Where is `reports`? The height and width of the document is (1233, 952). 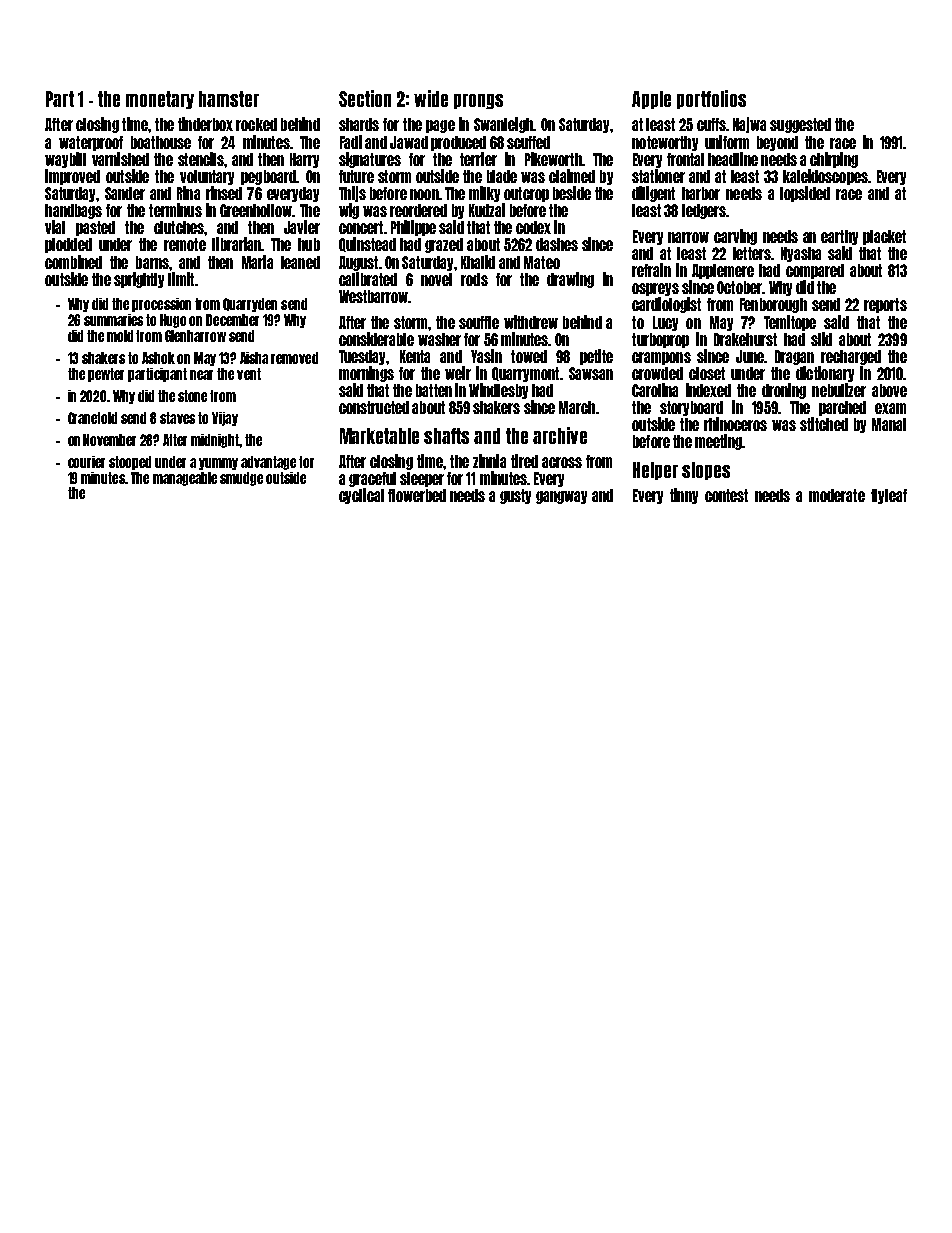
reports is located at coordinates (885, 305).
